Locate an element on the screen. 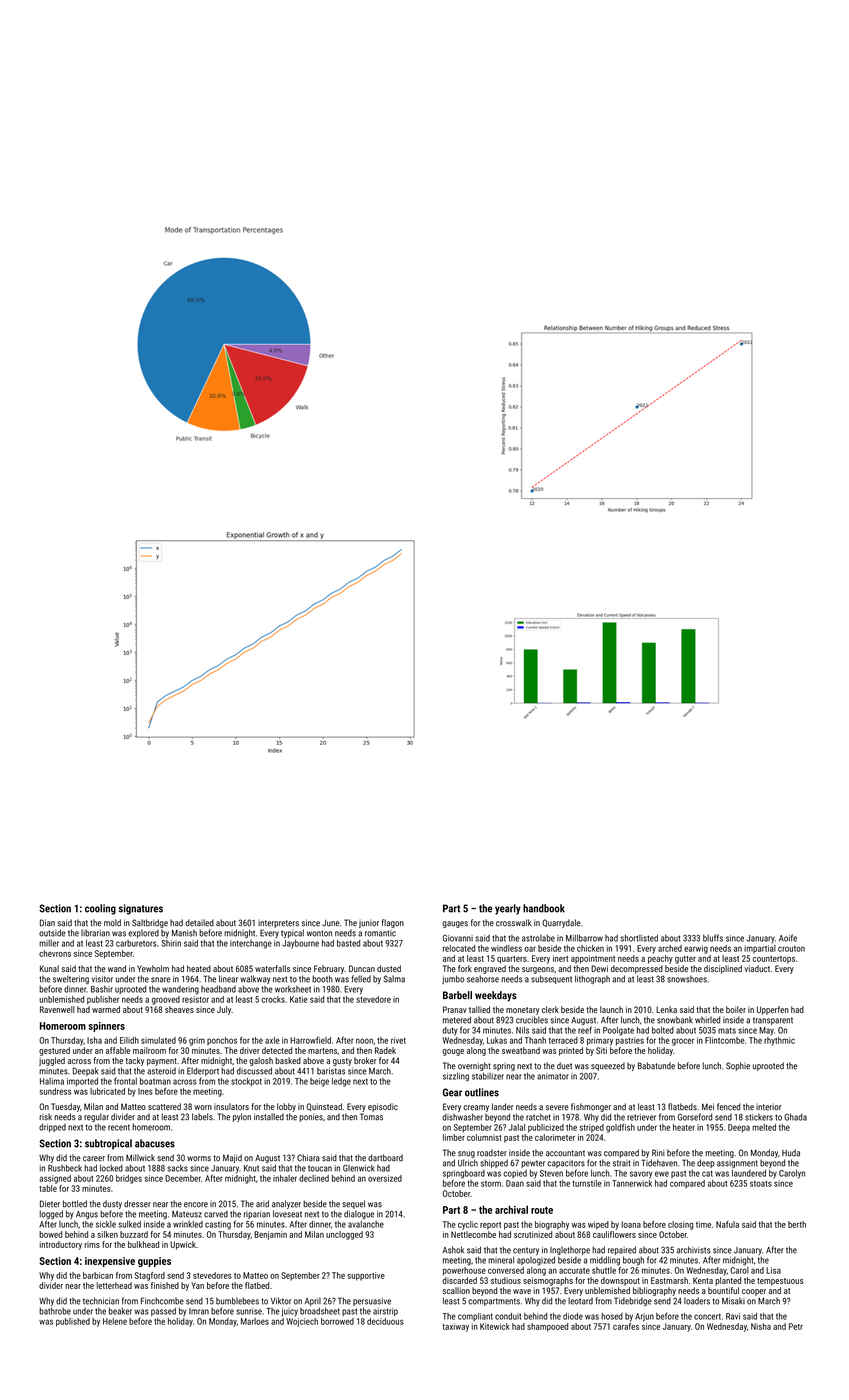 The width and height of the screenshot is (849, 1400). worksheet is located at coordinates (293, 989).
